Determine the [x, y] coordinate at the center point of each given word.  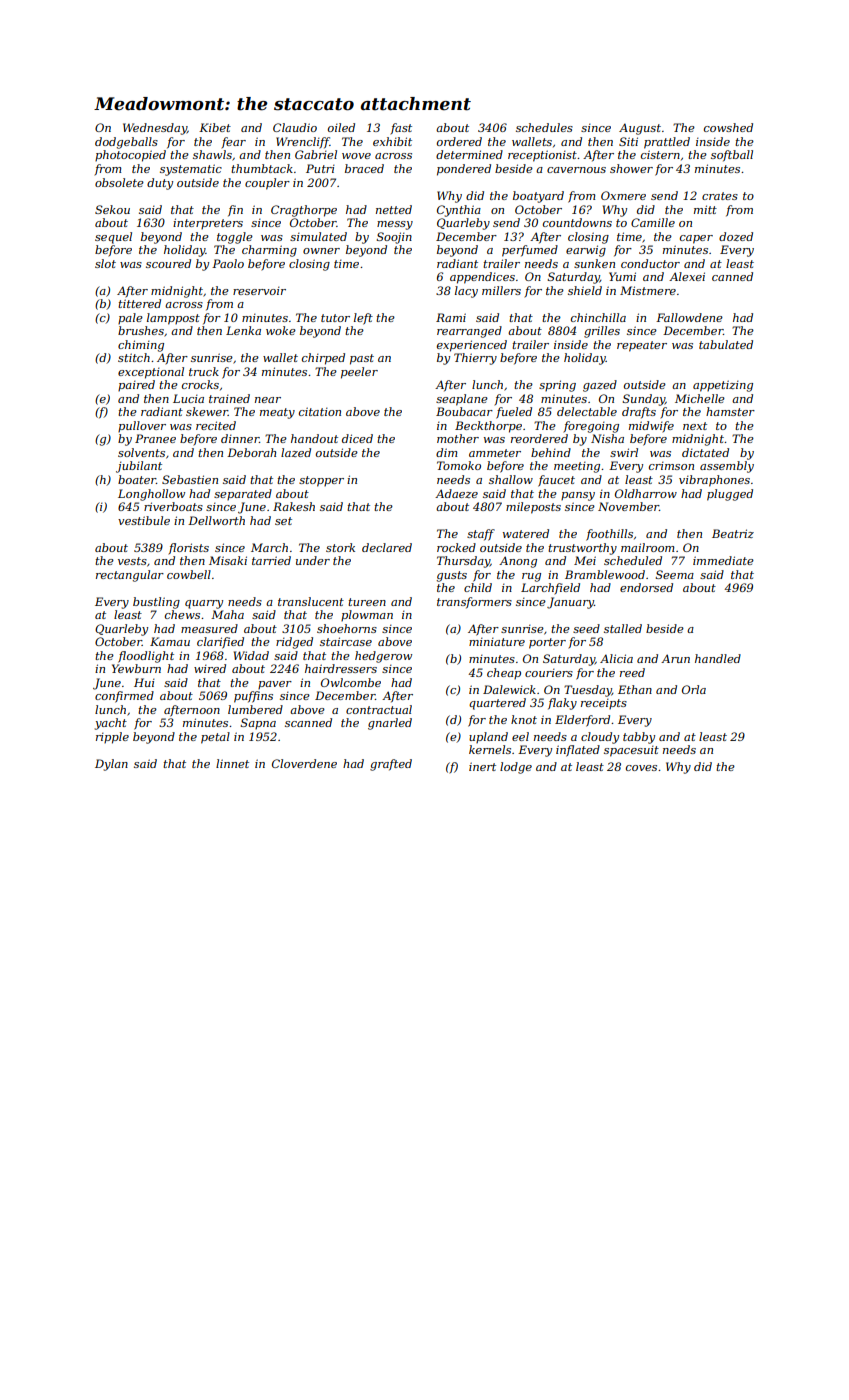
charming [269, 251]
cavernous [576, 170]
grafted [391, 765]
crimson [671, 466]
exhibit [392, 141]
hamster [730, 411]
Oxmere [623, 195]
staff [481, 535]
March [269, 547]
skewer [207, 411]
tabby [639, 738]
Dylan [111, 765]
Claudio [295, 127]
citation [320, 411]
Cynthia [459, 211]
